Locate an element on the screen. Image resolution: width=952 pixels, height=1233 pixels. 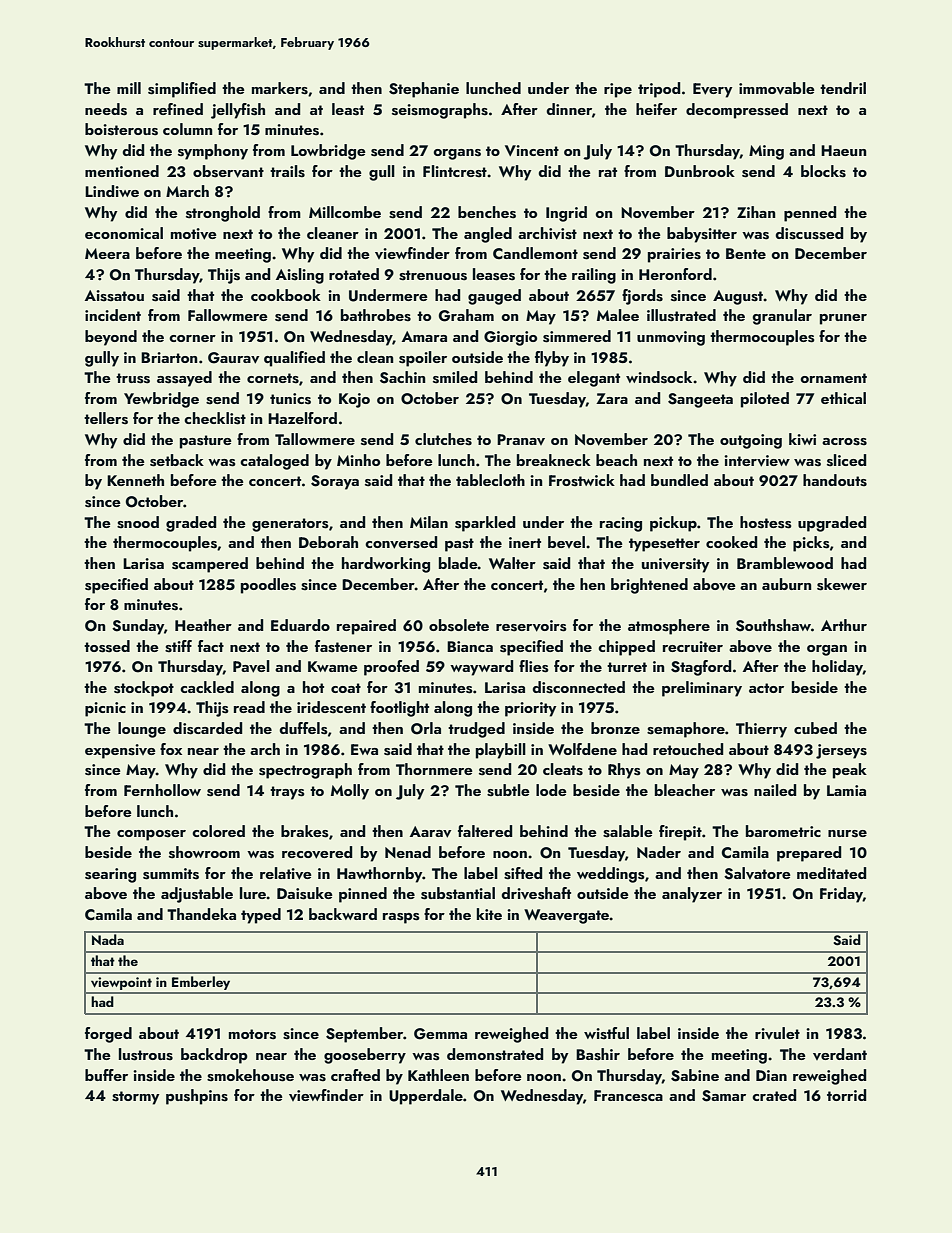
wistful is located at coordinates (606, 1033).
